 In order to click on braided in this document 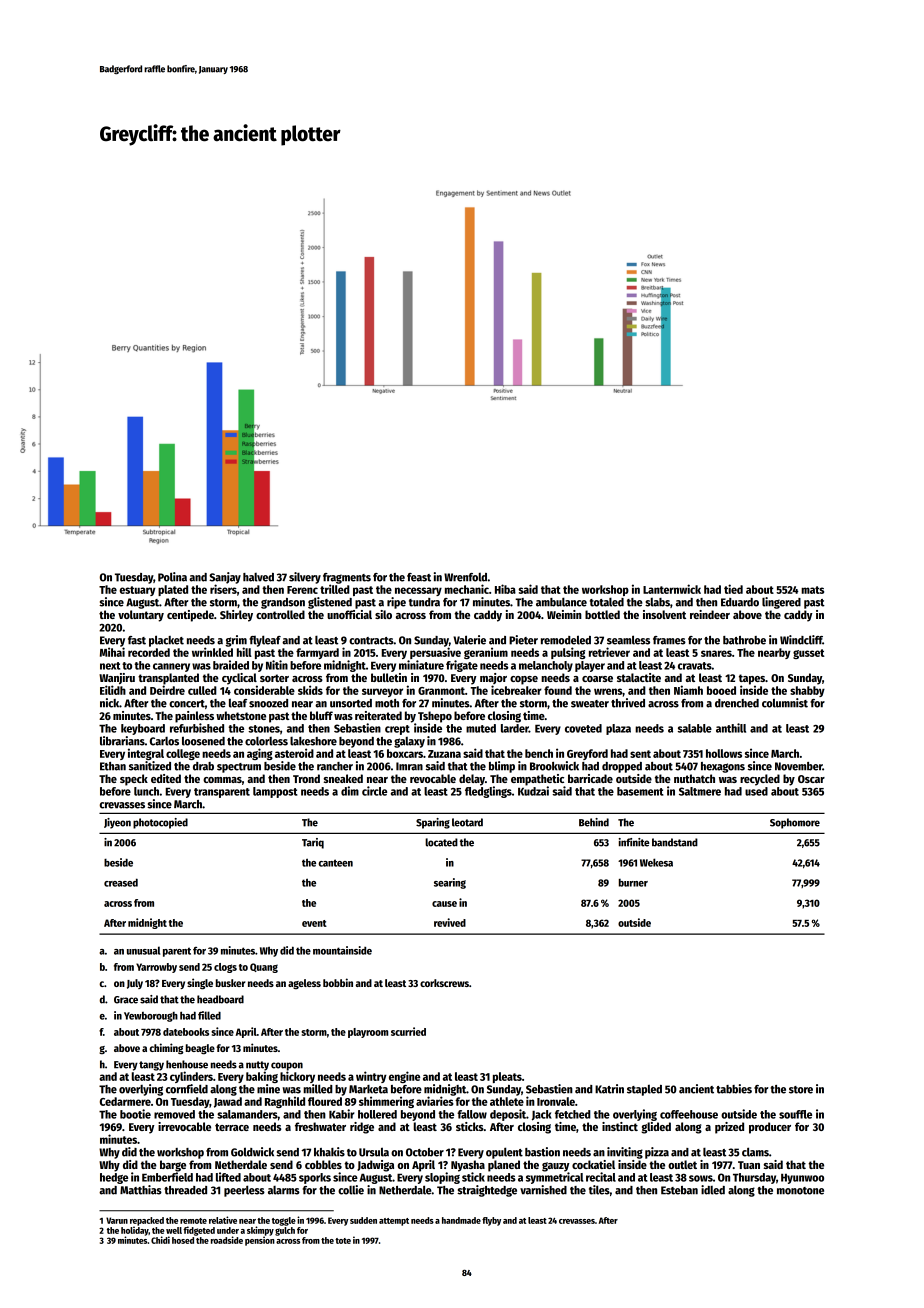, I will do `click(231, 665)`.
